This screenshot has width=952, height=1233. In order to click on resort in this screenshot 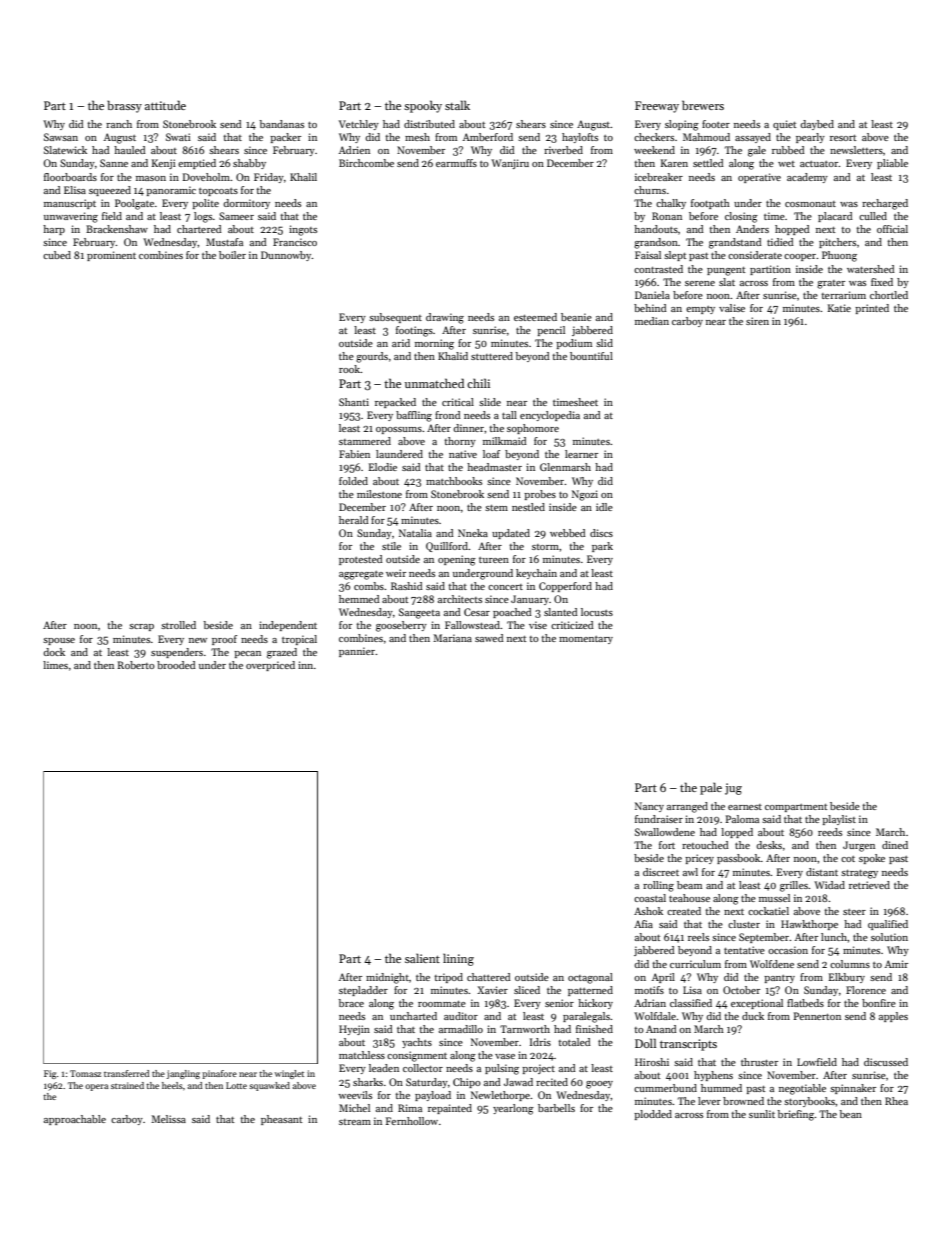, I will do `click(843, 137)`.
